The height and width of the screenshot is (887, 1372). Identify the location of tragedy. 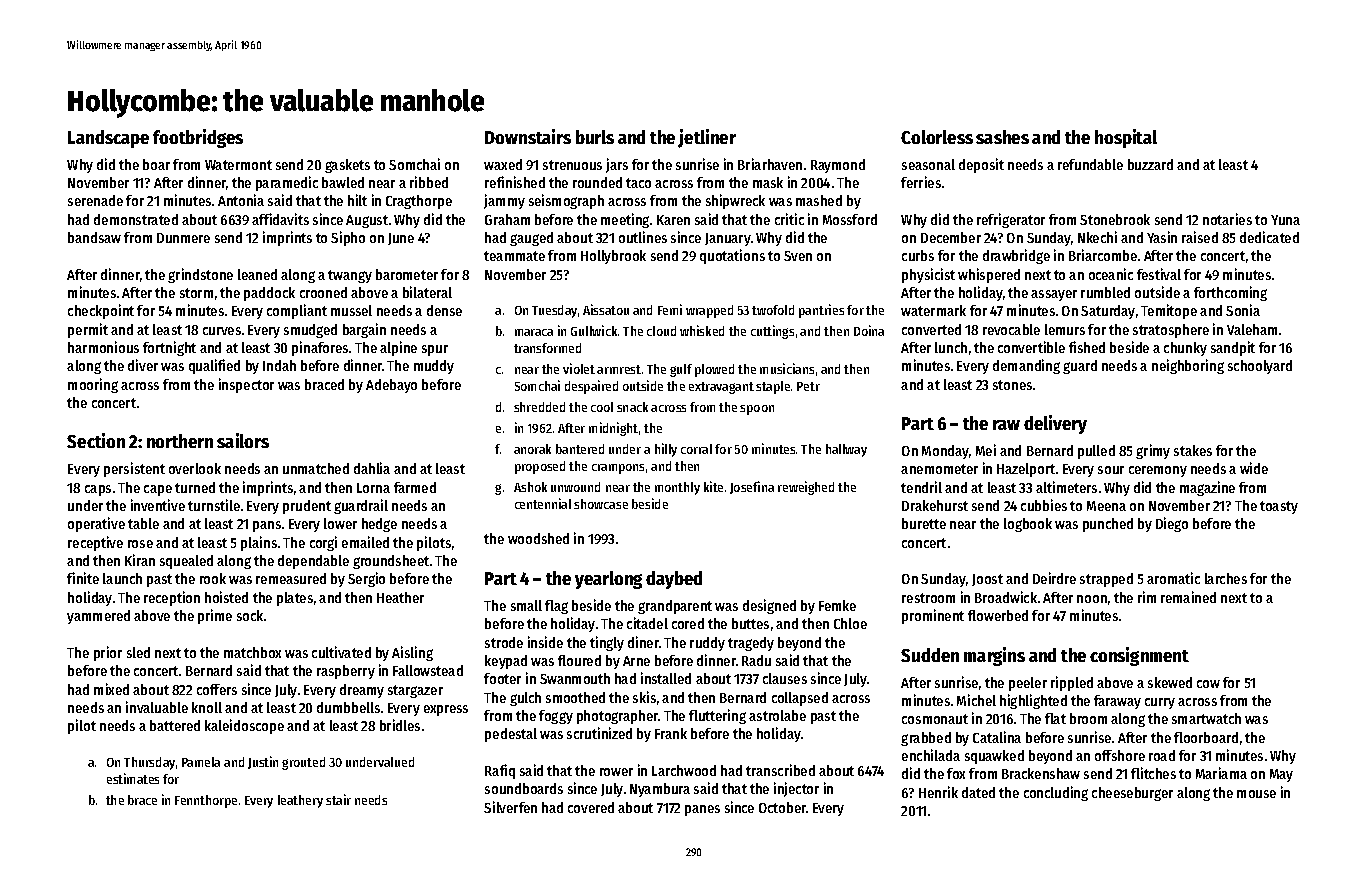
(751, 644).
